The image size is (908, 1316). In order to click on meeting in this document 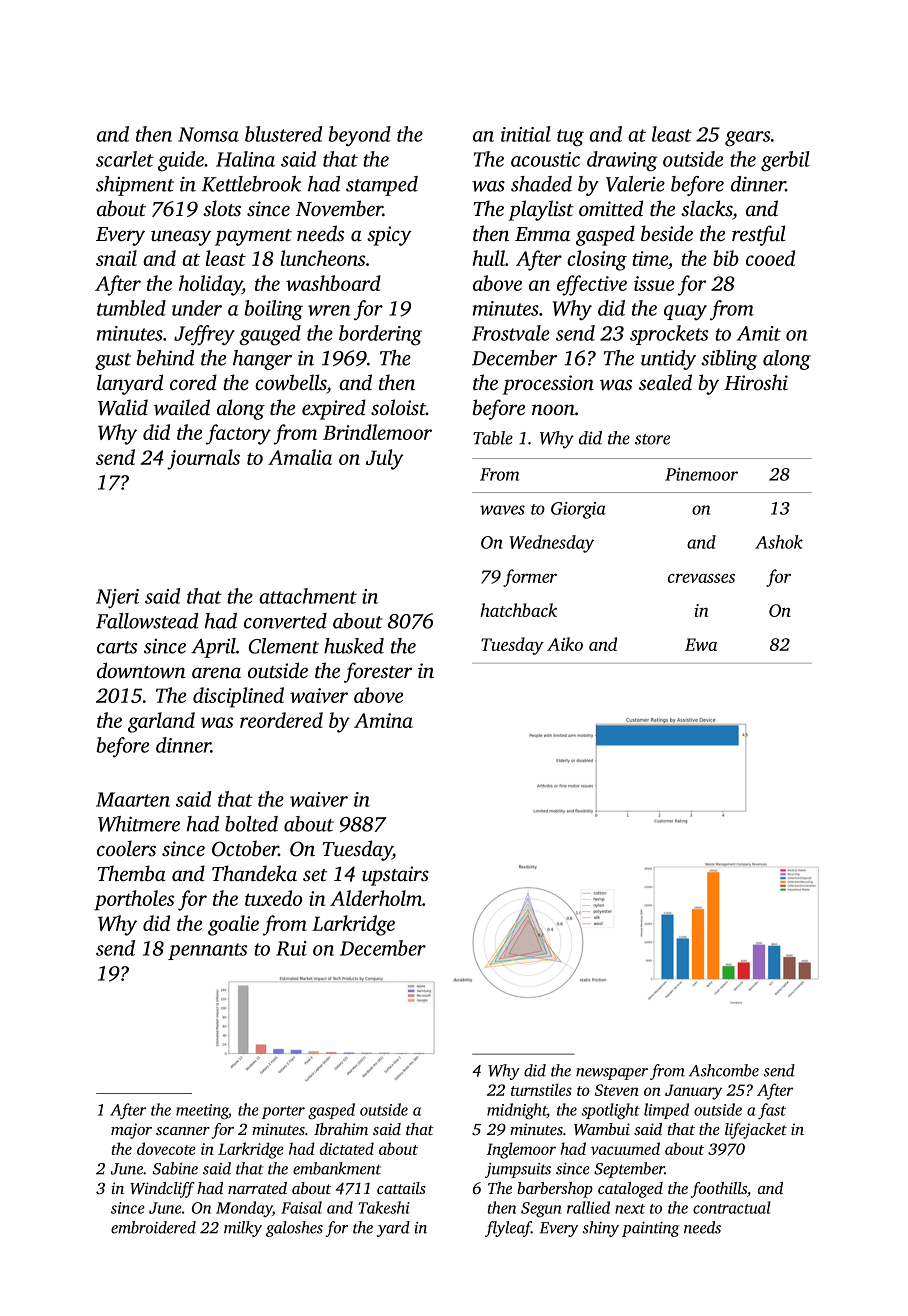, I will do `click(202, 1112)`.
